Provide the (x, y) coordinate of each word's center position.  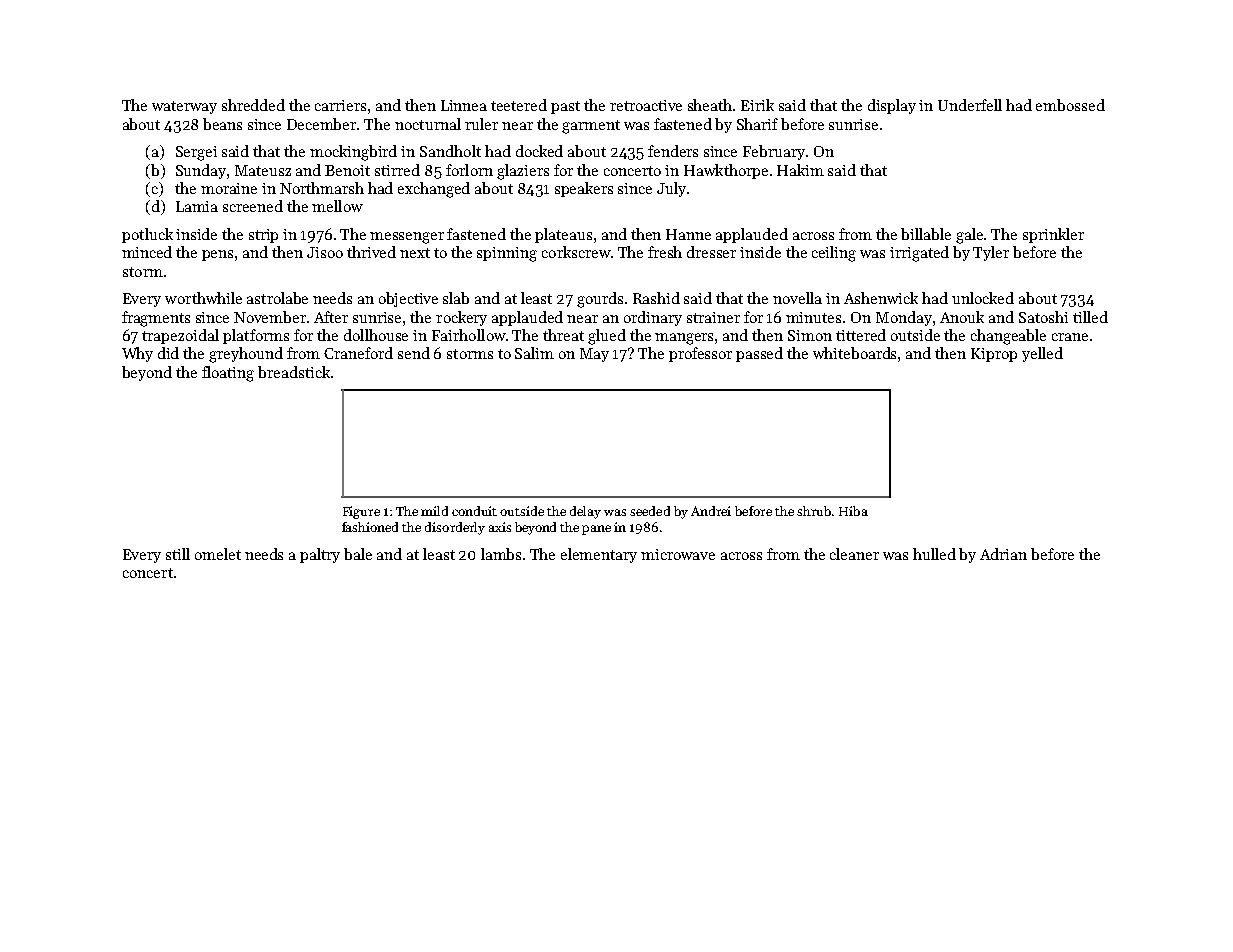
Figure (361, 512)
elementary (599, 555)
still (178, 554)
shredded (253, 105)
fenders (673, 151)
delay (585, 512)
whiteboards (854, 353)
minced (147, 252)
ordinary (653, 318)
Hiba (853, 511)
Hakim (800, 170)
